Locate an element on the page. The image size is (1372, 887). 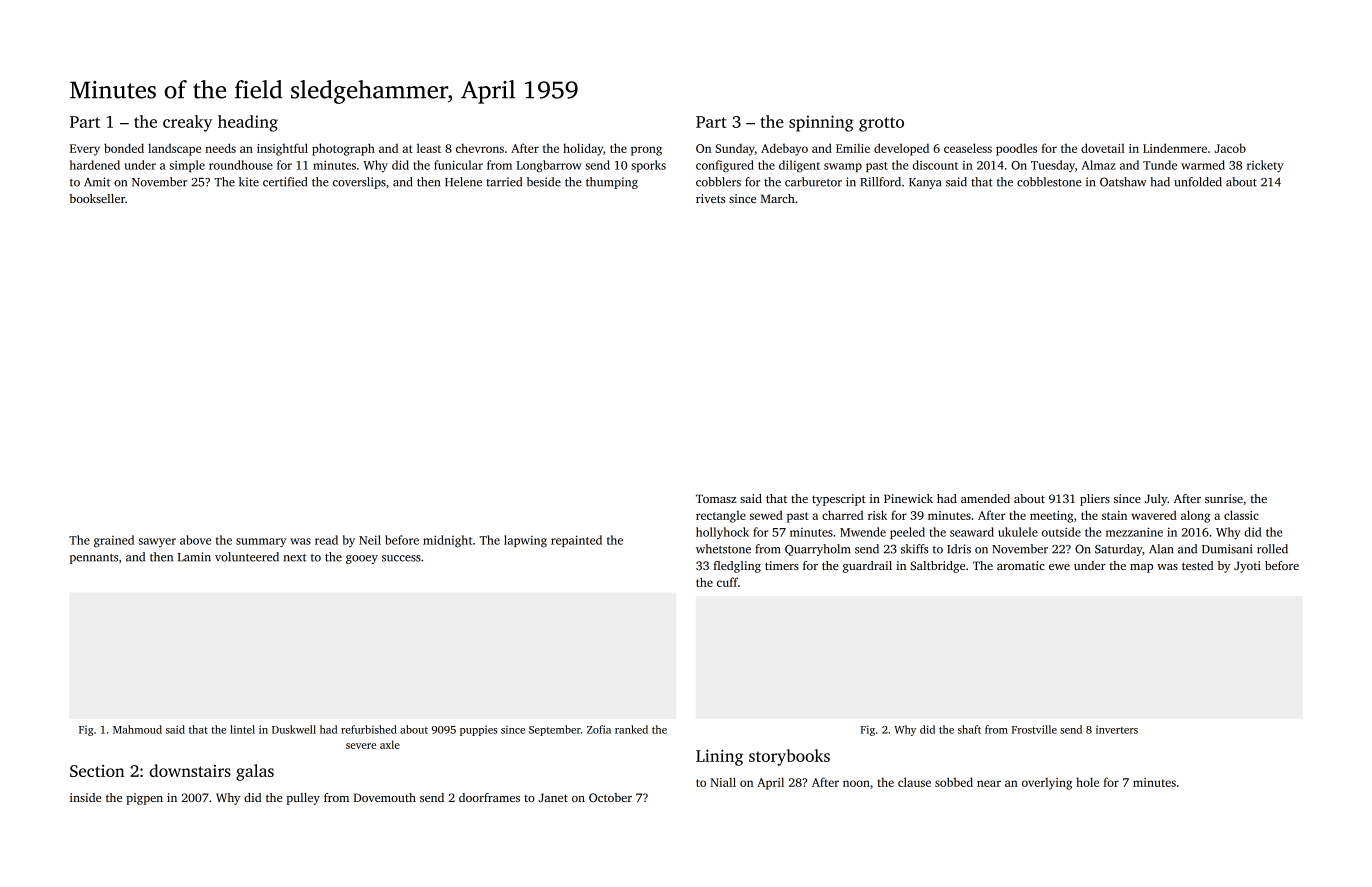
chevrons is located at coordinates (480, 148).
